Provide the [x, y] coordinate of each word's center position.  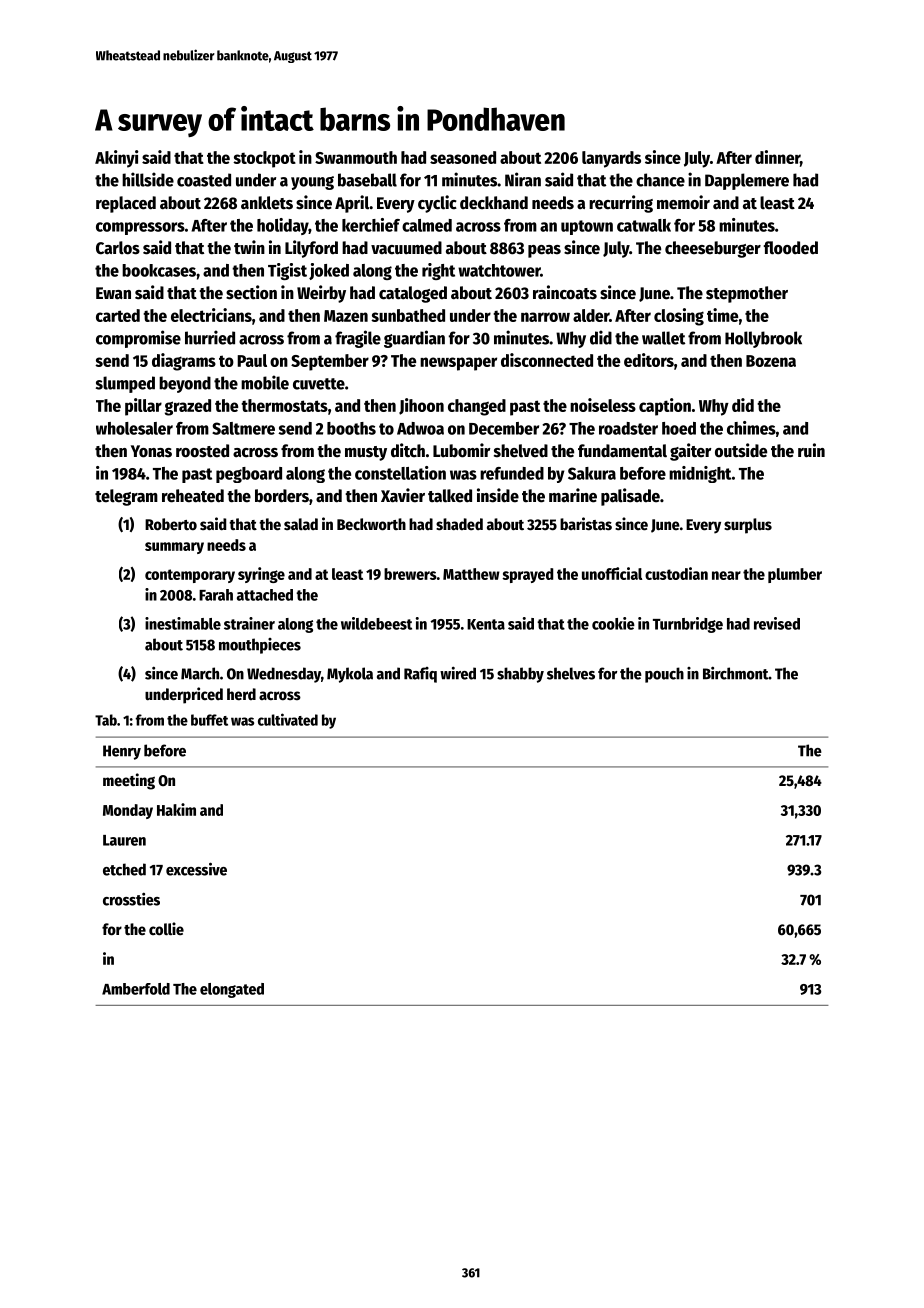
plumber [795, 575]
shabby [520, 675]
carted [118, 315]
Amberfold [136, 989]
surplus [748, 526]
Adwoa [420, 428]
